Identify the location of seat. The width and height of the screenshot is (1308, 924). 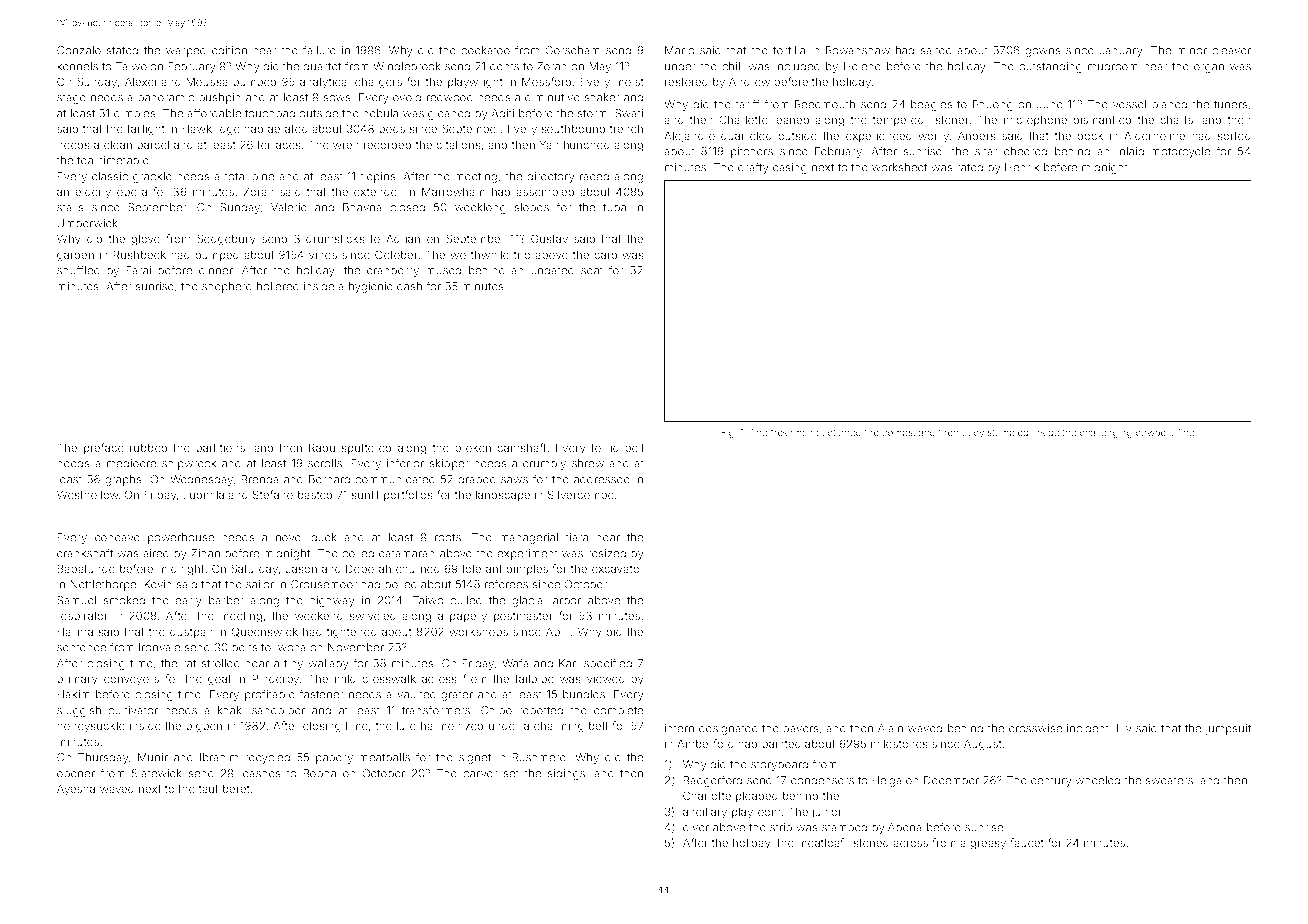
(592, 270).
